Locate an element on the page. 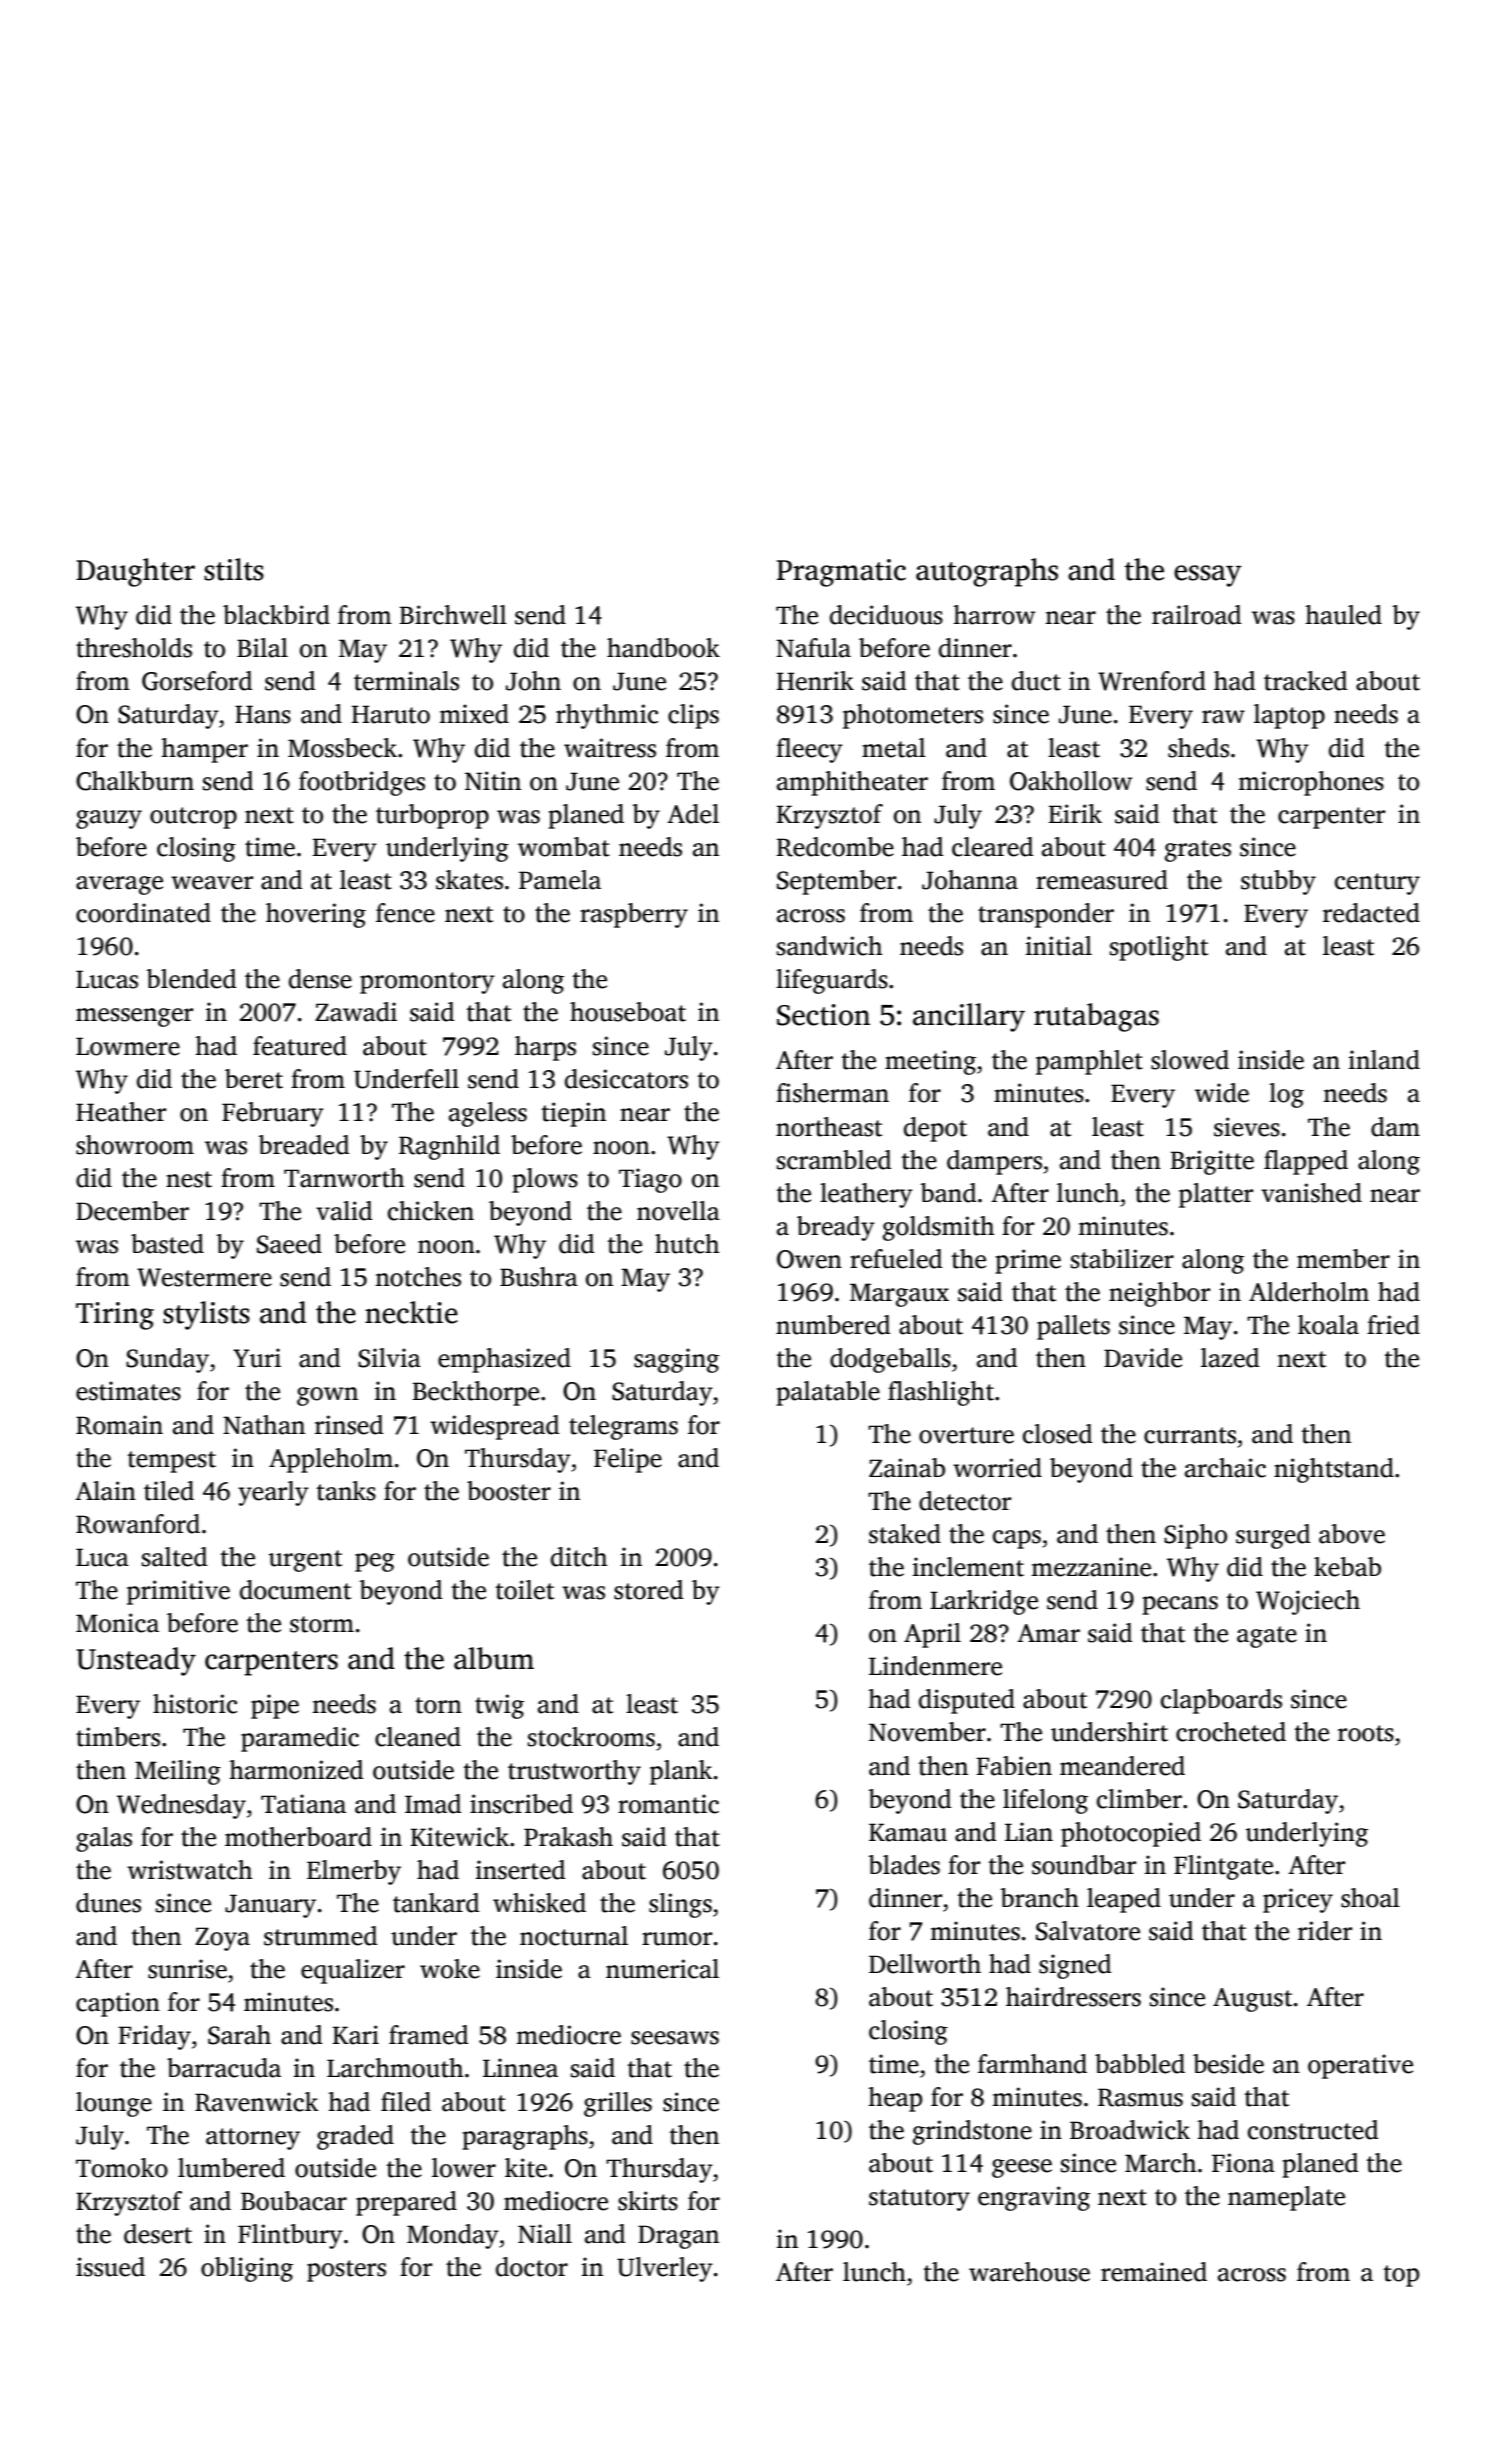 The height and width of the page is (2464, 1496). remained is located at coordinates (1154, 2272).
